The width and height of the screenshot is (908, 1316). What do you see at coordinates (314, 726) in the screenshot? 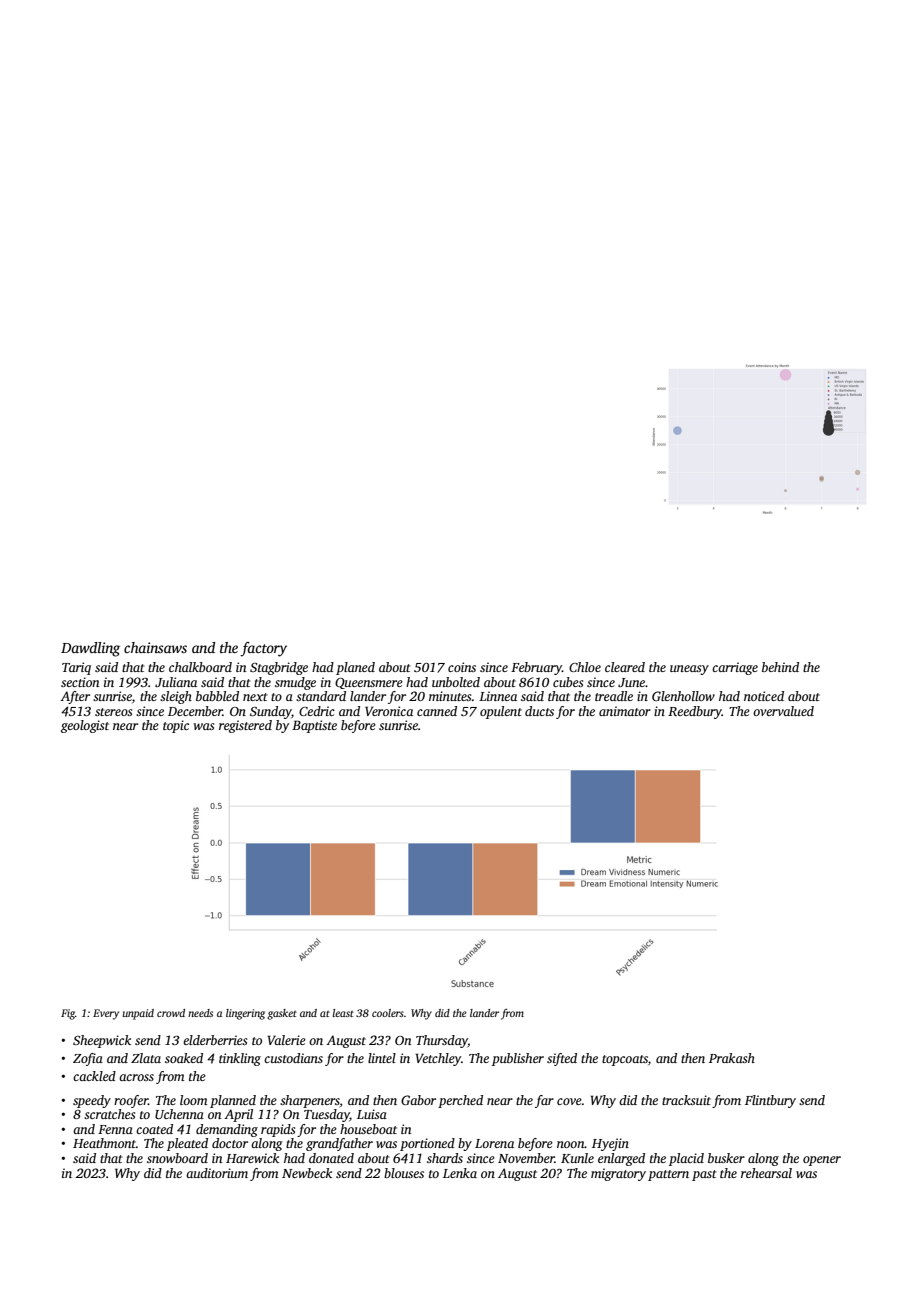
I see `Baptiste` at bounding box center [314, 726].
